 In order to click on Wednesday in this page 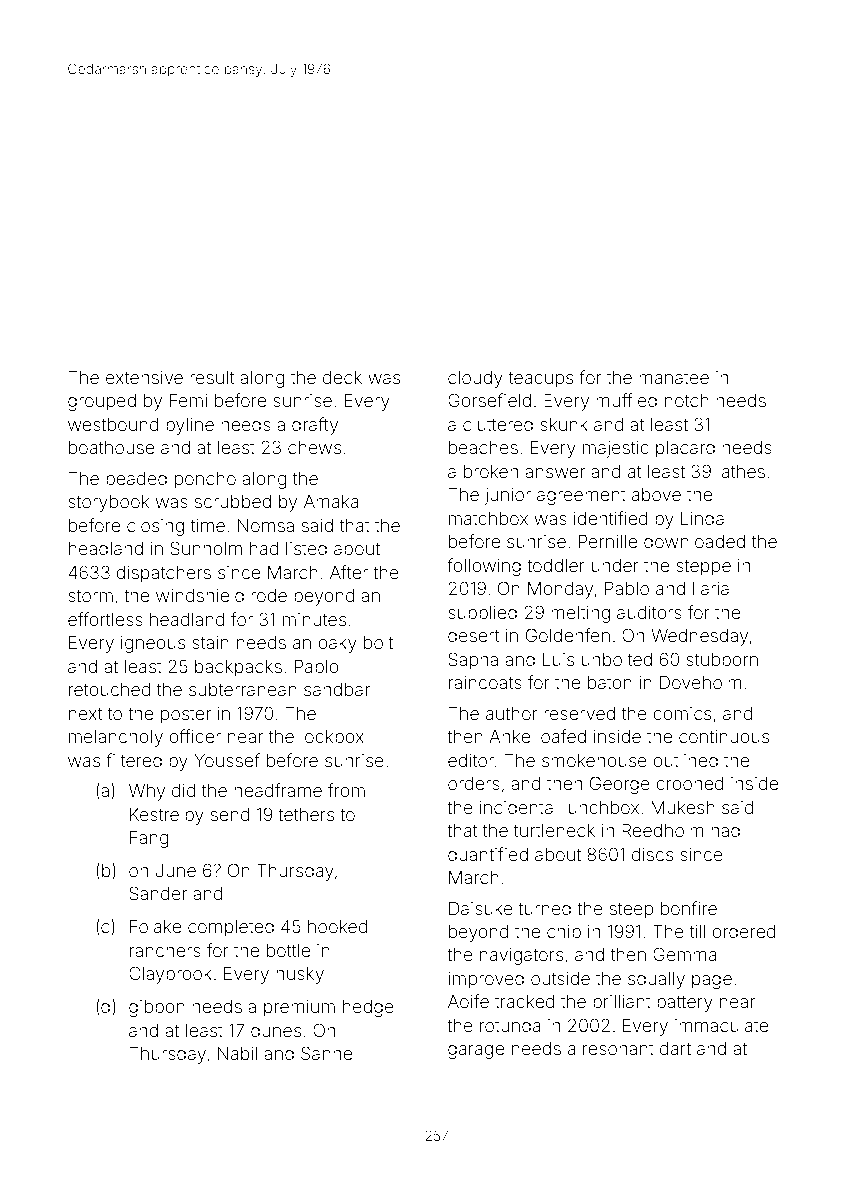, I will do `click(699, 637)`.
